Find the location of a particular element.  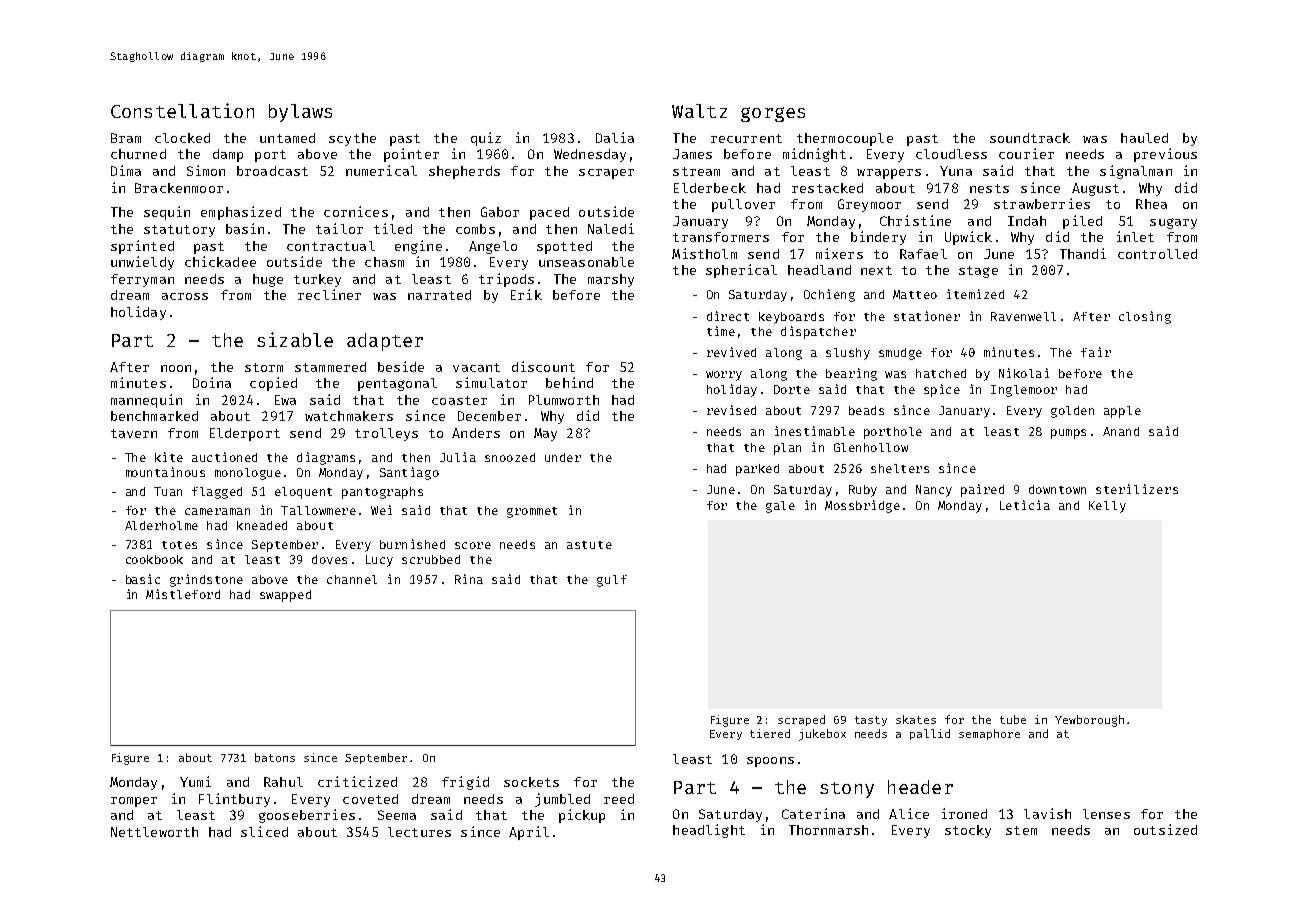

restacked is located at coordinates (827, 188).
